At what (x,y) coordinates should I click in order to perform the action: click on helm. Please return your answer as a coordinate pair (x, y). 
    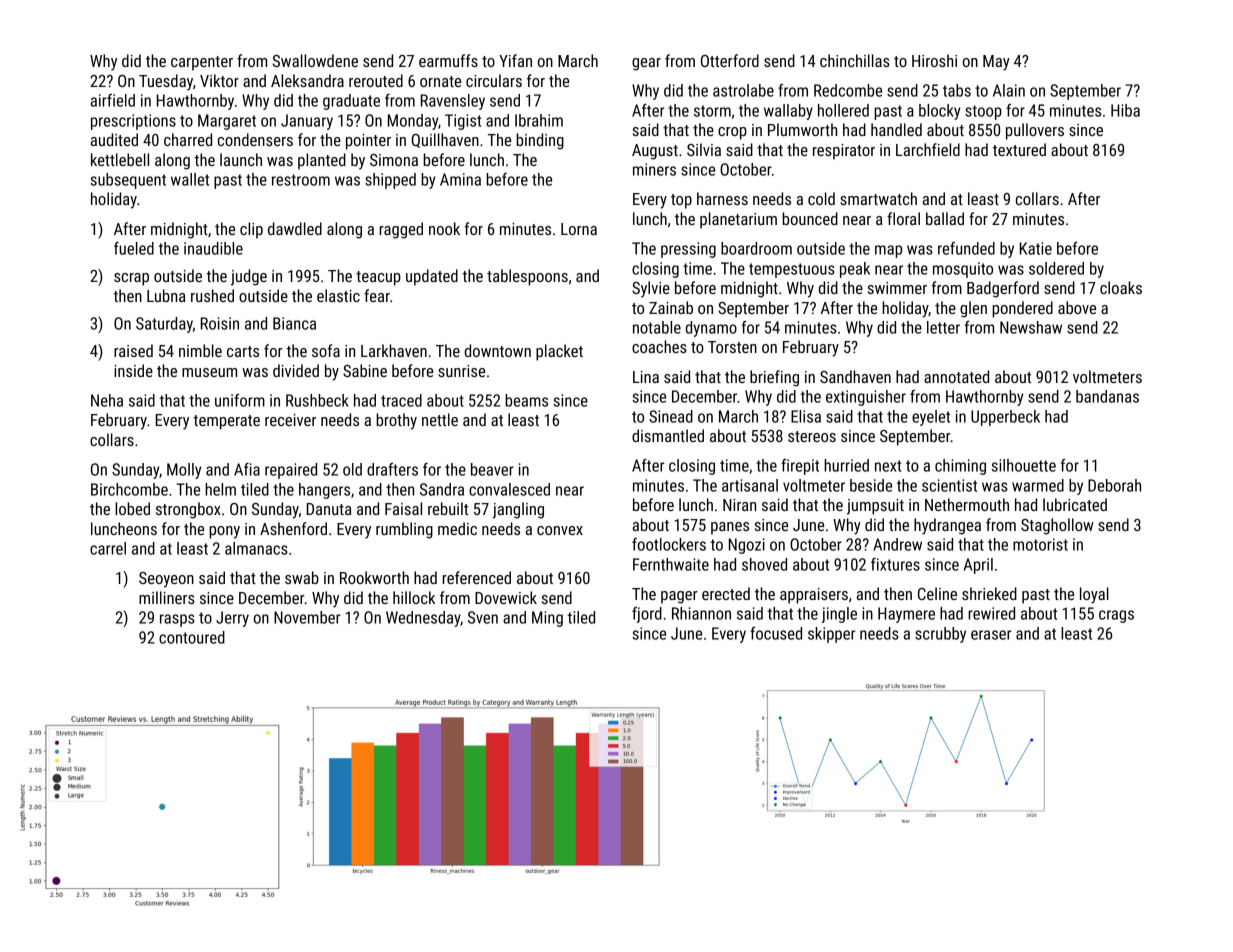
    Looking at the image, I should click on (220, 489).
